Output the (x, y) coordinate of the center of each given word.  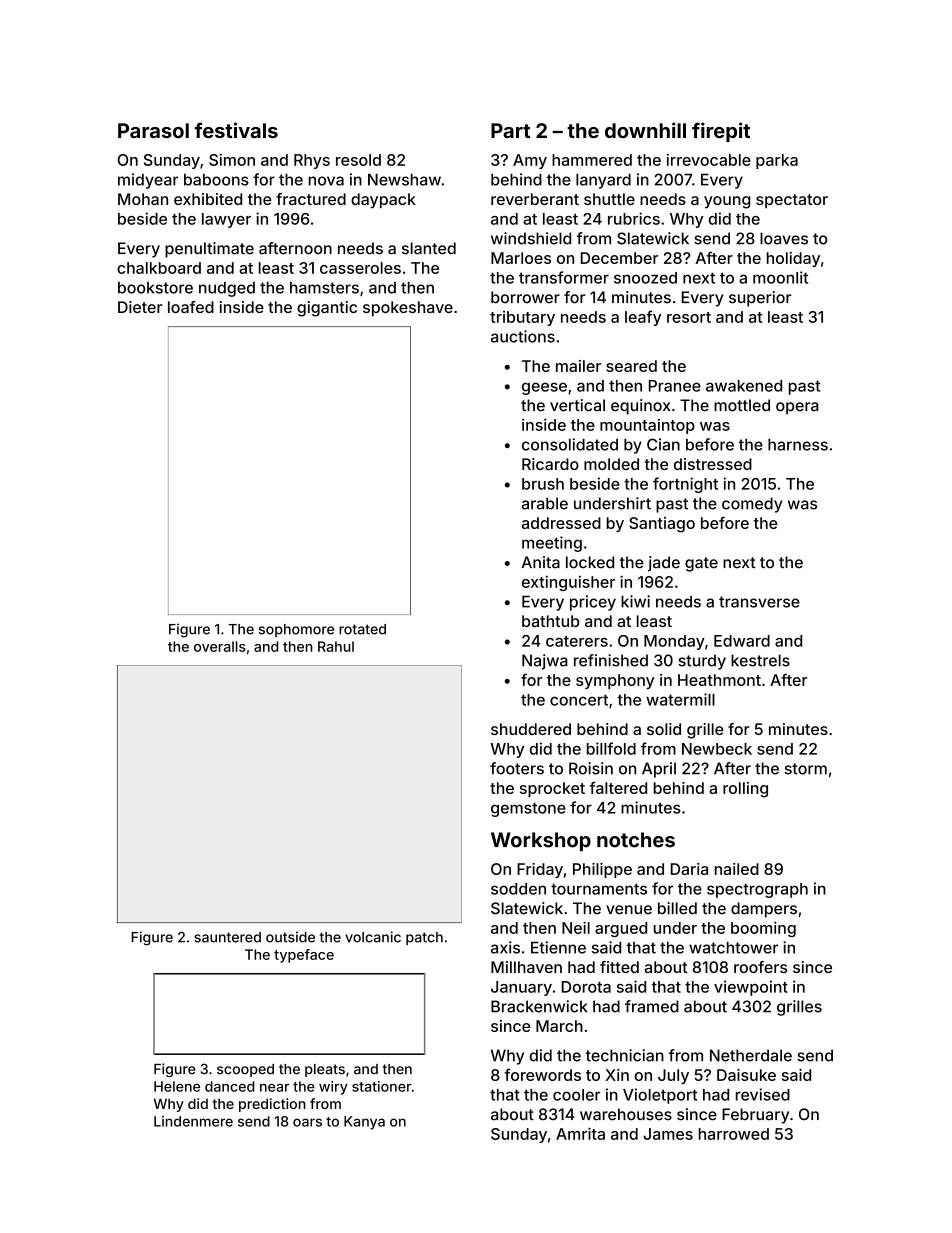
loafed (191, 307)
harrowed (734, 1134)
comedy (752, 505)
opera (797, 408)
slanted (429, 248)
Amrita (580, 1133)
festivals (236, 130)
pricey (593, 603)
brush (543, 484)
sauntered (227, 937)
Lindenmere (193, 1121)
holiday (793, 259)
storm (806, 769)
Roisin (591, 768)
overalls (220, 646)
